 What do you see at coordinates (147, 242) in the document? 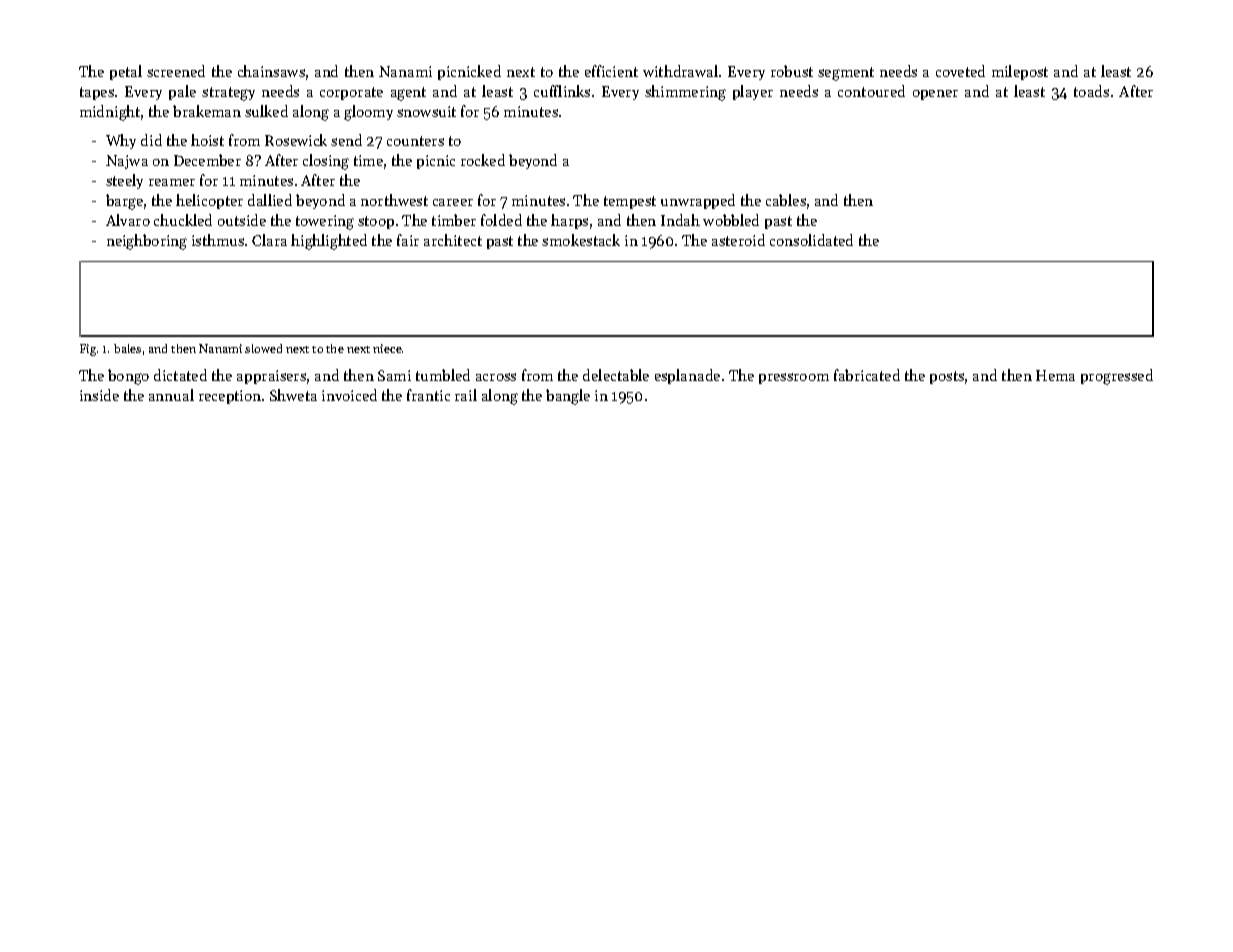
I see `neighboring` at bounding box center [147, 242].
